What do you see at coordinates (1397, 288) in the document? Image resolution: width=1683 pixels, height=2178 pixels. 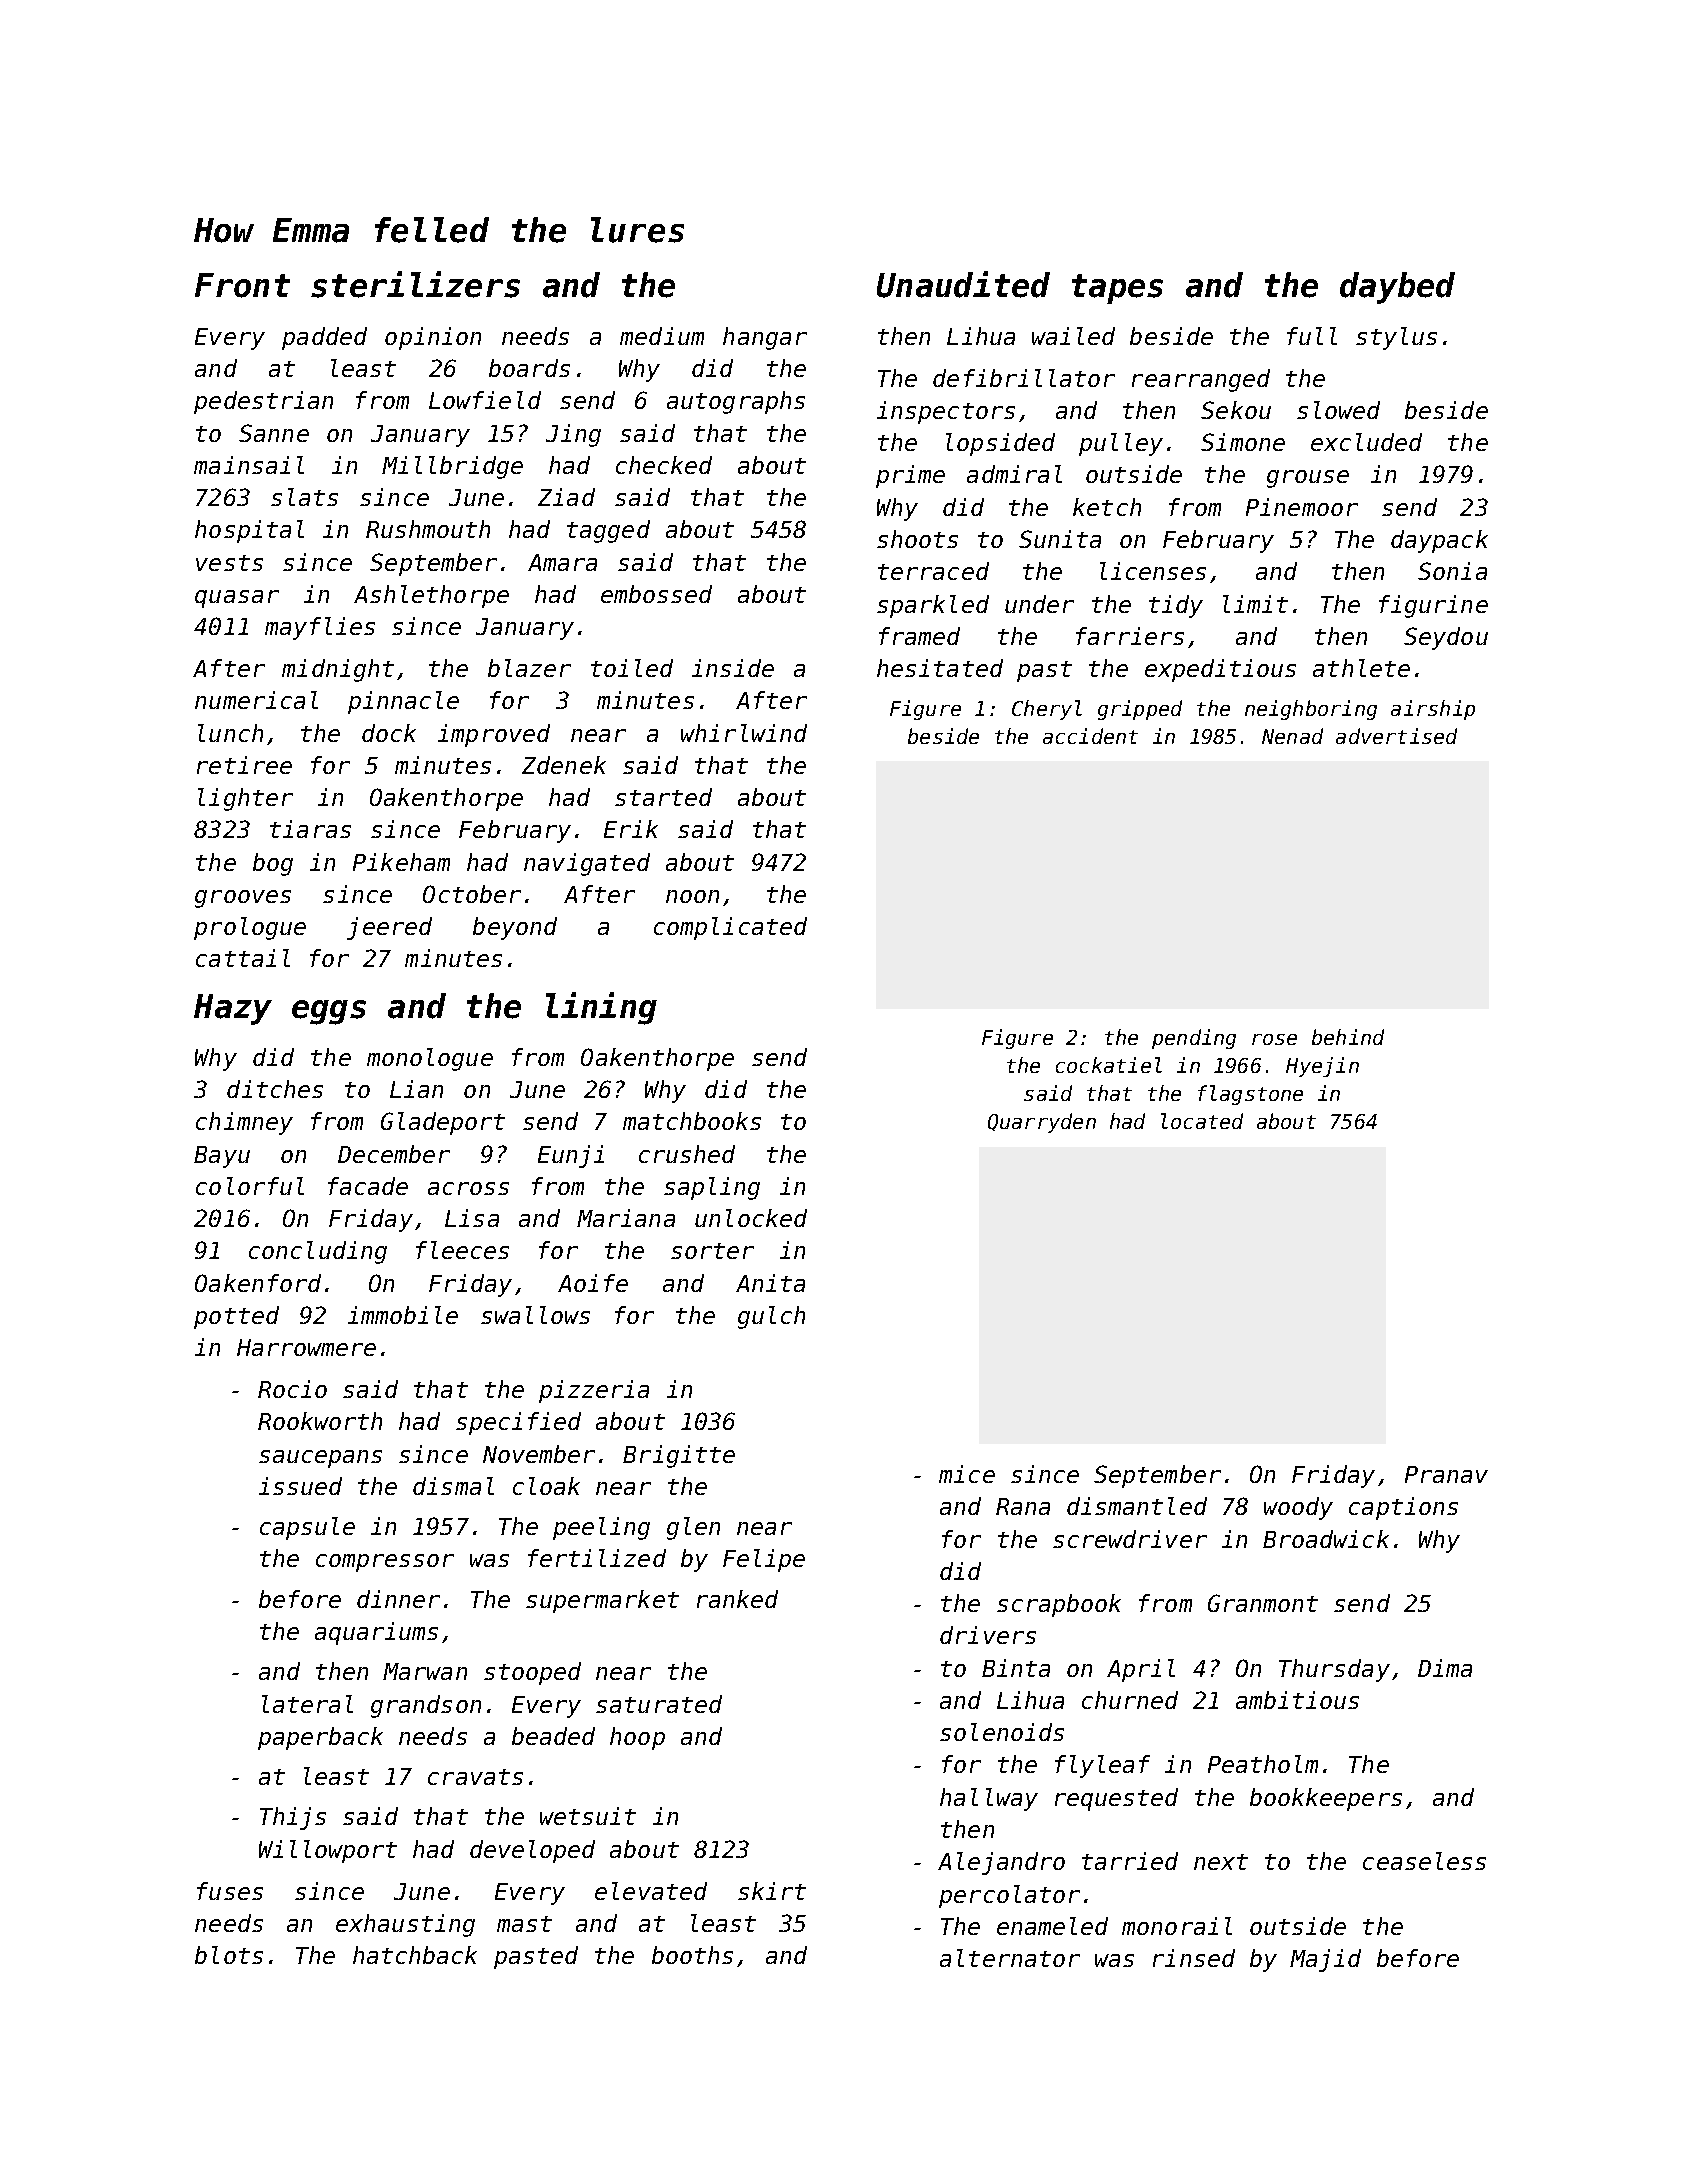 I see `daybed` at bounding box center [1397, 288].
